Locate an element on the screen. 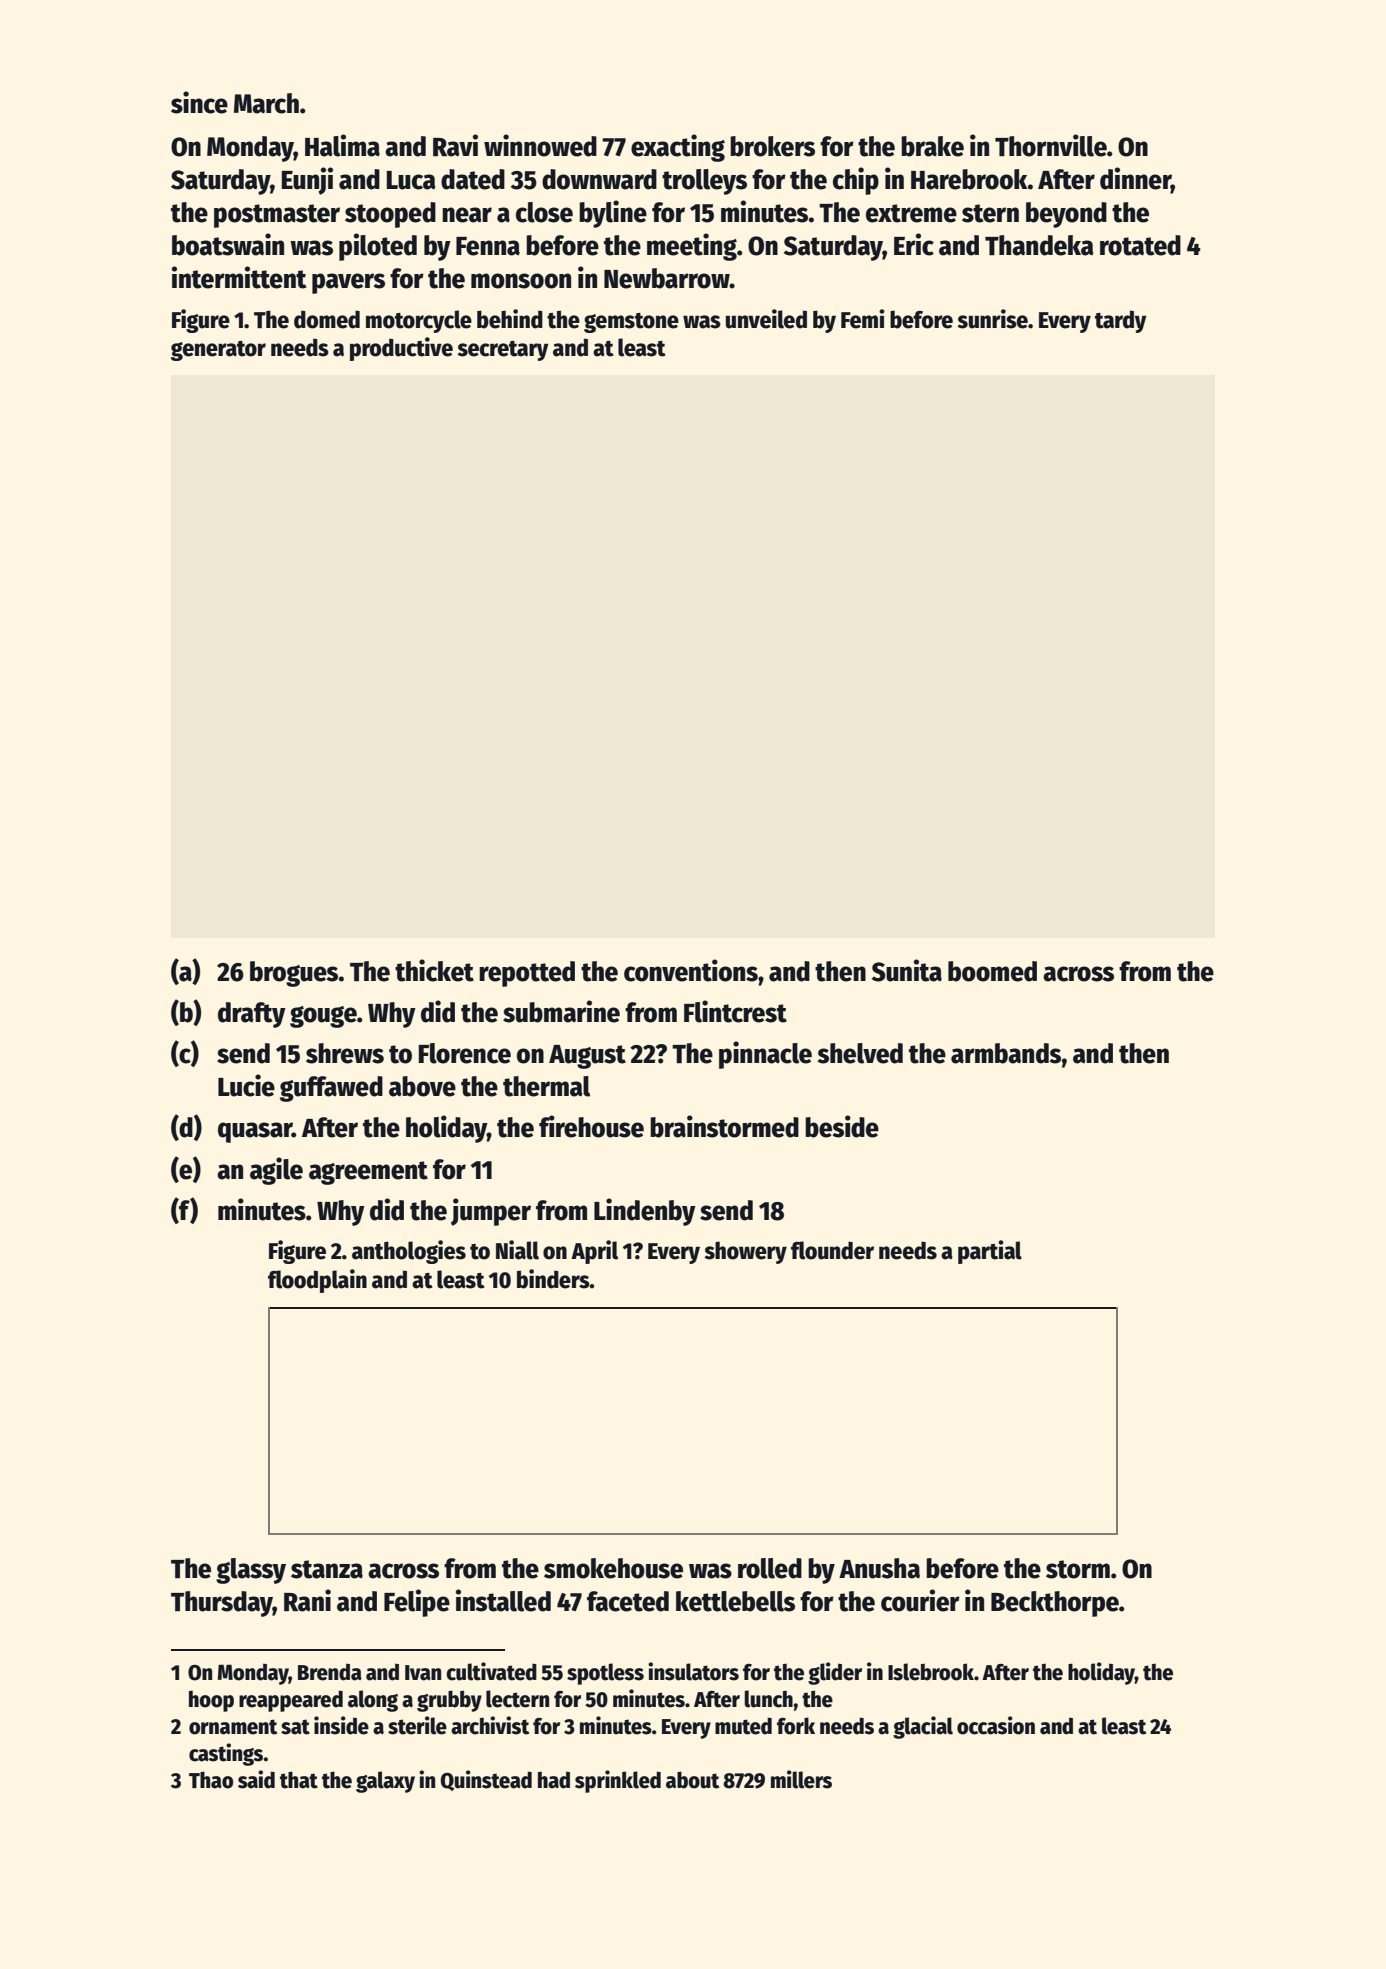 Image resolution: width=1386 pixels, height=1969 pixels. Thornville is located at coordinates (1051, 145).
